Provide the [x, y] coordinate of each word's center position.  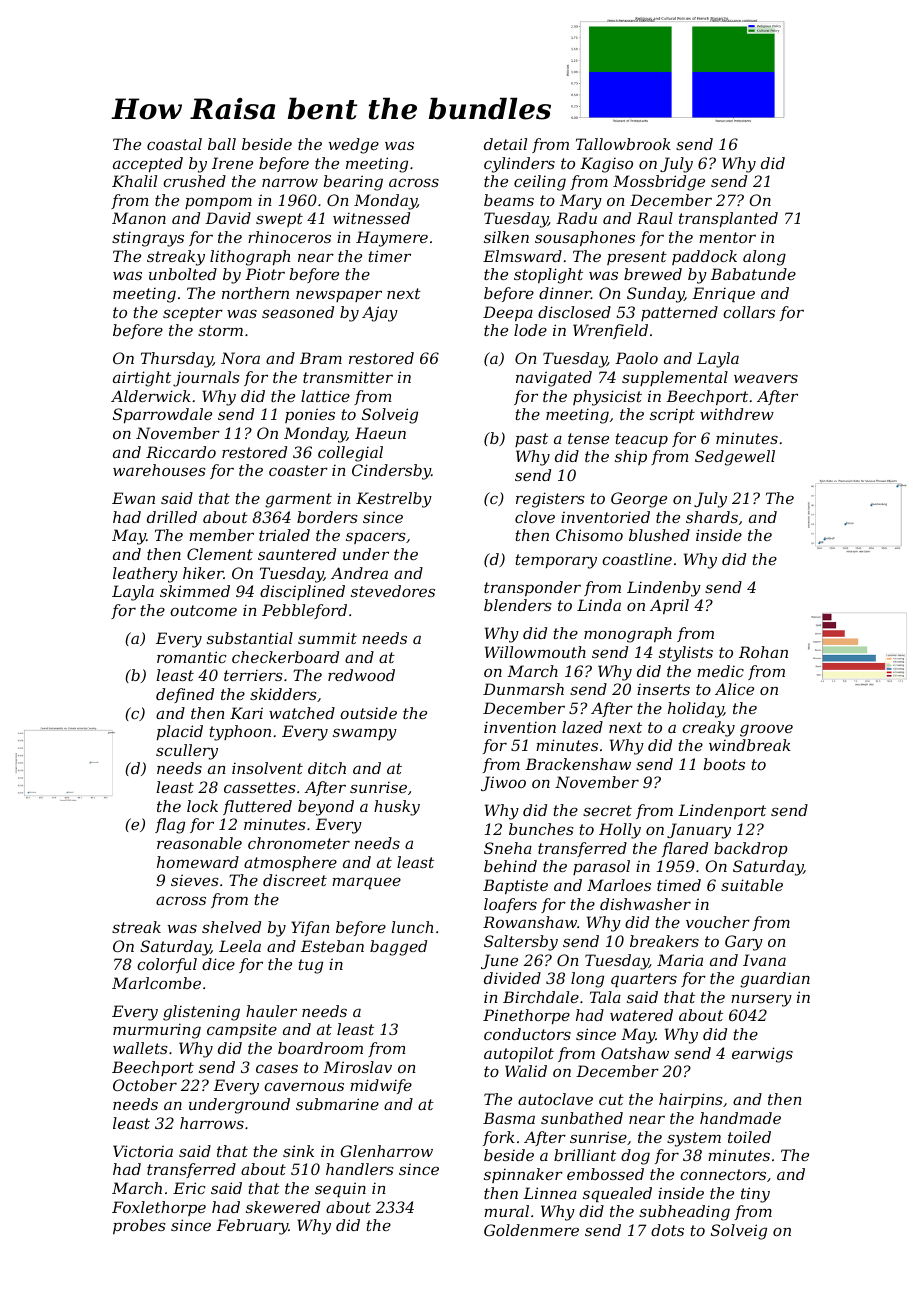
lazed [582, 727]
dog [635, 1157]
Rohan [763, 652]
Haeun [380, 433]
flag [170, 826]
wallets [140, 1048]
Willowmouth [535, 652]
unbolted [183, 274]
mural [506, 1211]
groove [766, 730]
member [221, 535]
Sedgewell [735, 458]
